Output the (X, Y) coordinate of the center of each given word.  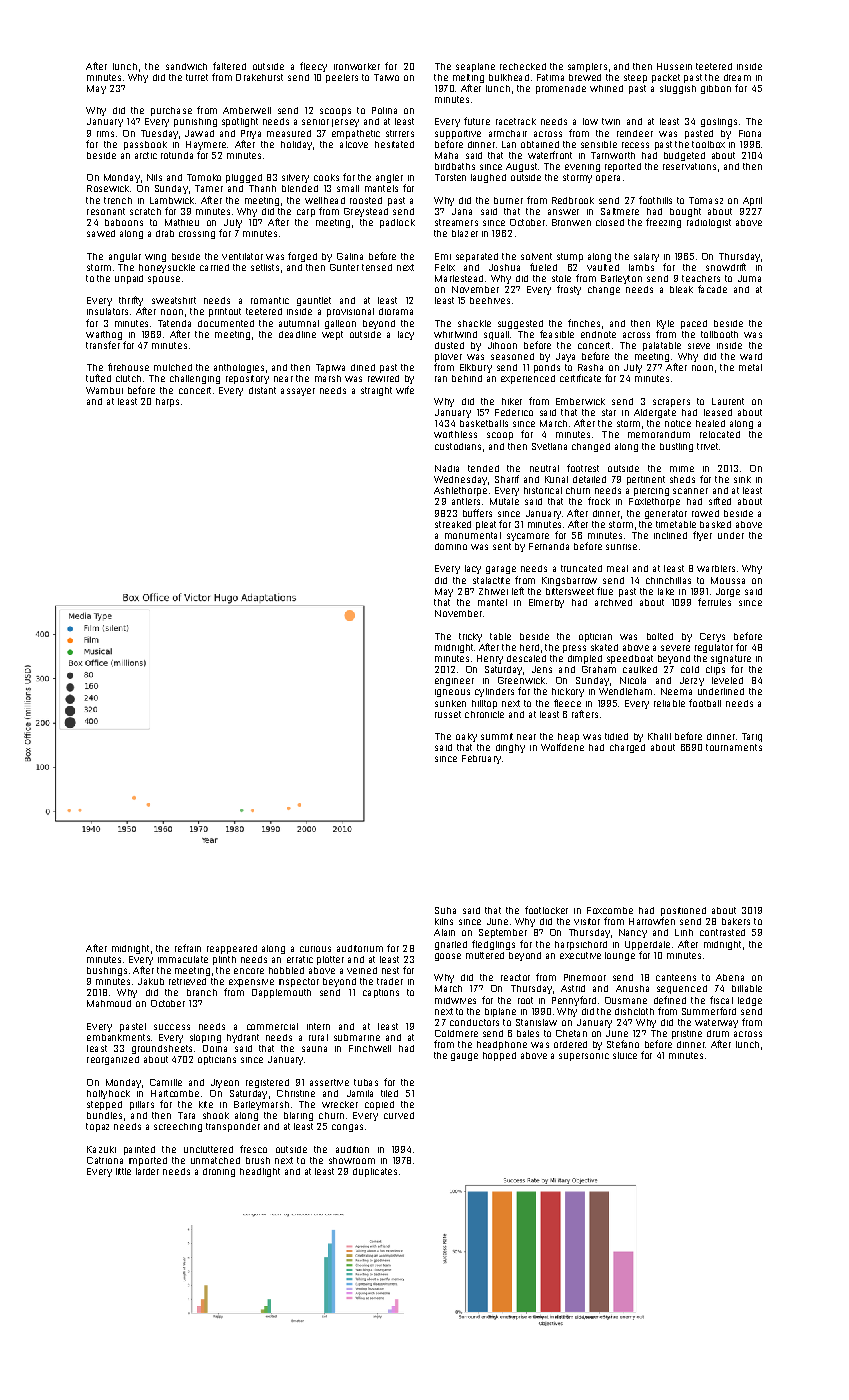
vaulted (603, 267)
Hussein (674, 66)
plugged (244, 178)
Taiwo (386, 77)
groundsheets (162, 1049)
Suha (445, 910)
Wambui (104, 390)
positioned (683, 911)
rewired (383, 378)
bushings (107, 971)
